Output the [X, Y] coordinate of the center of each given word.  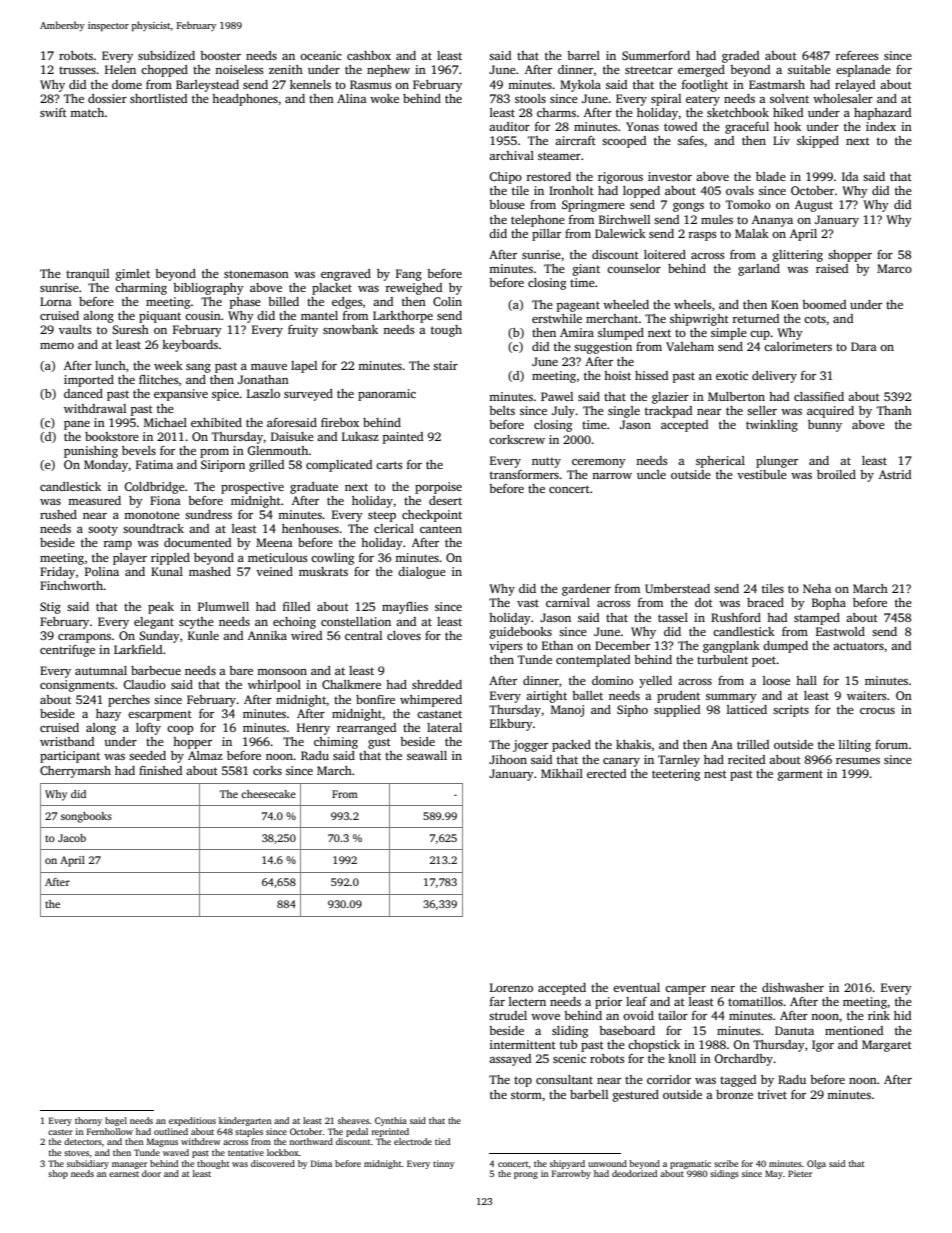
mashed [210, 571]
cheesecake [268, 794]
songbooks [86, 817]
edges [347, 303]
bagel [116, 1121]
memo [57, 346]
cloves [404, 635]
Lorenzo [511, 987]
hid [902, 1015]
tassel [673, 617]
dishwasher [793, 987]
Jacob [72, 838]
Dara [864, 346]
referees [857, 55]
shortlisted [158, 98]
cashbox [369, 55]
